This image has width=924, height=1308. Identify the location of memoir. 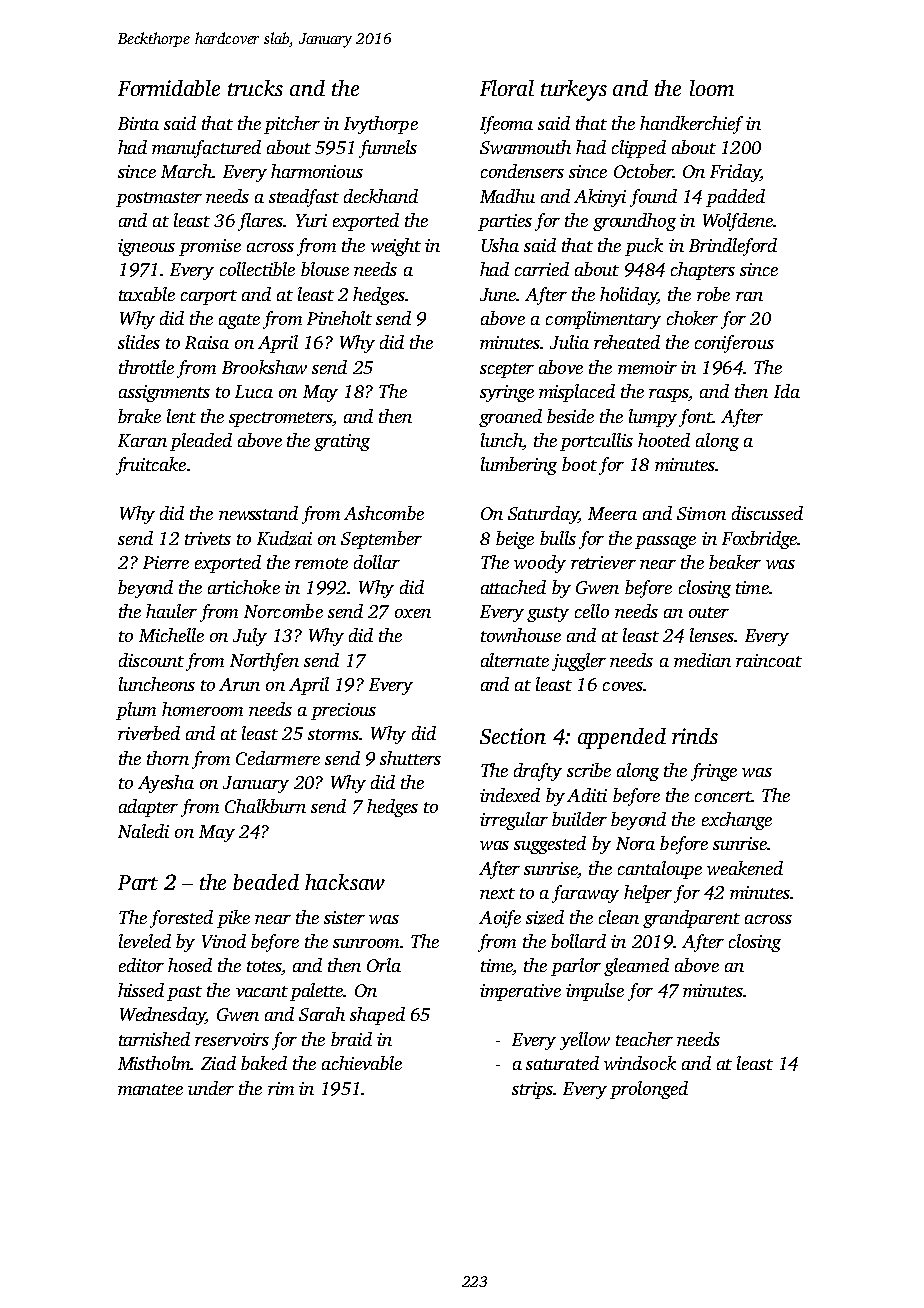
(647, 367).
